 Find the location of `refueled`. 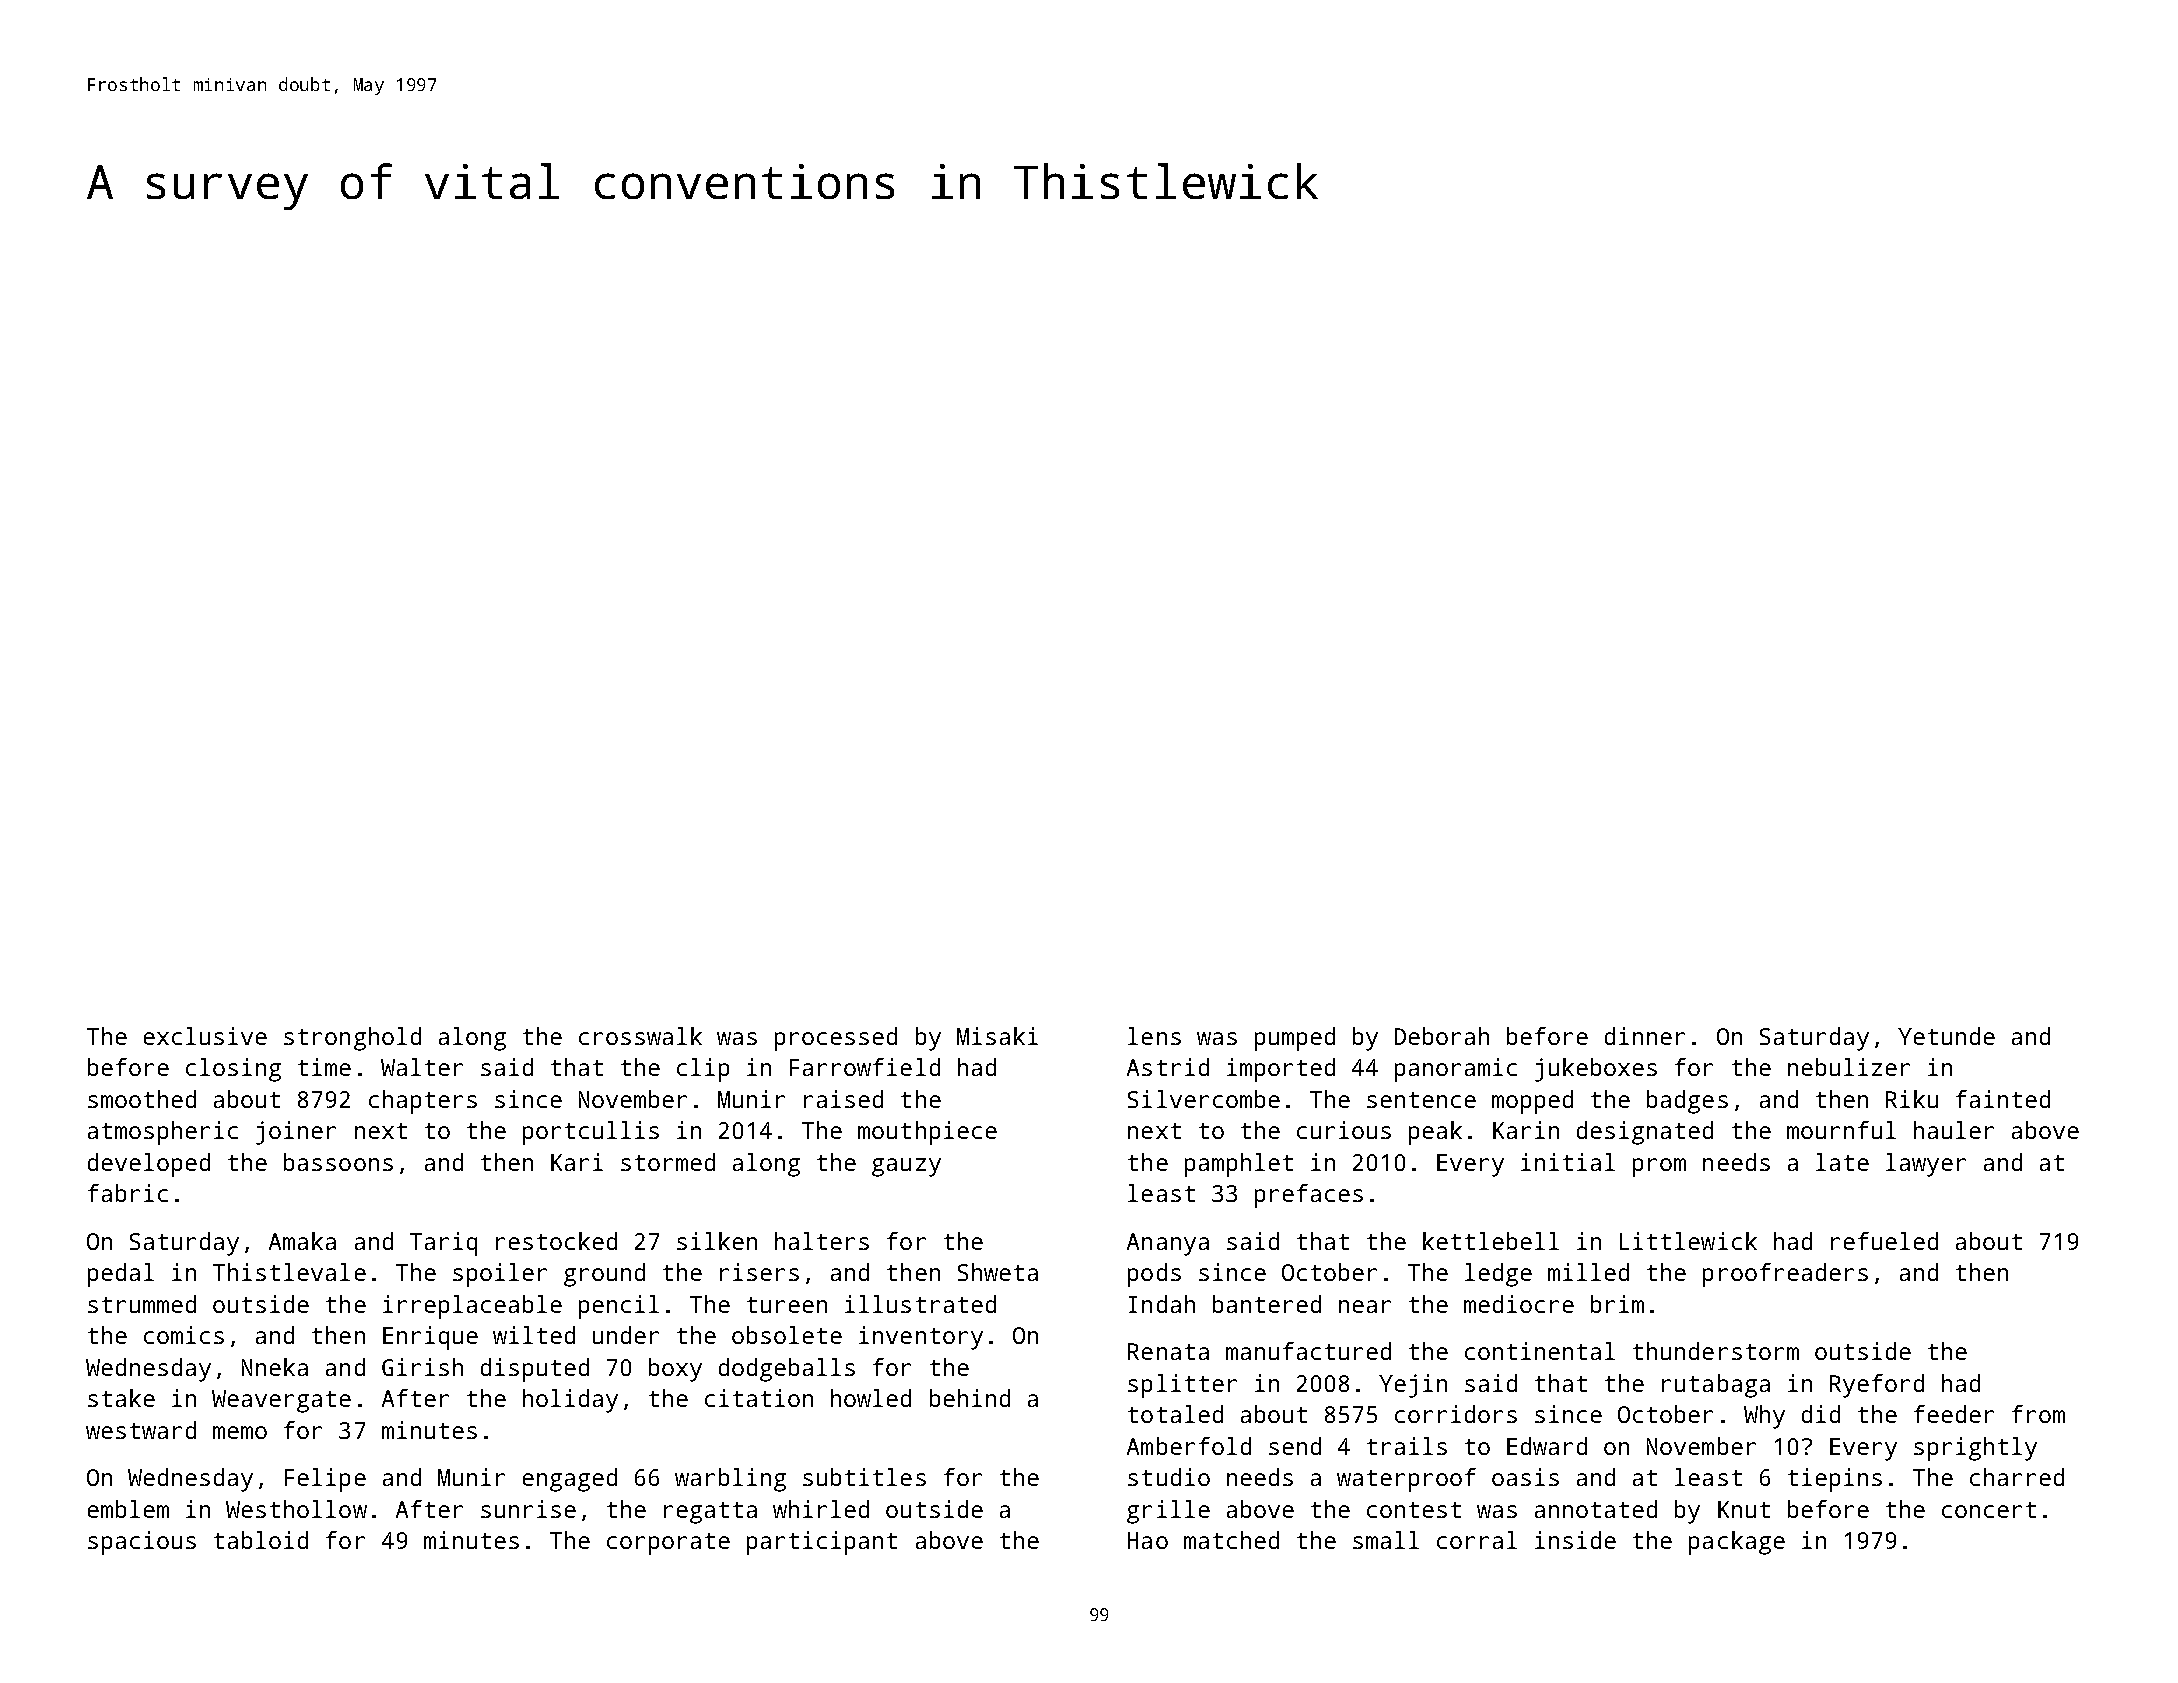

refueled is located at coordinates (1884, 1241).
